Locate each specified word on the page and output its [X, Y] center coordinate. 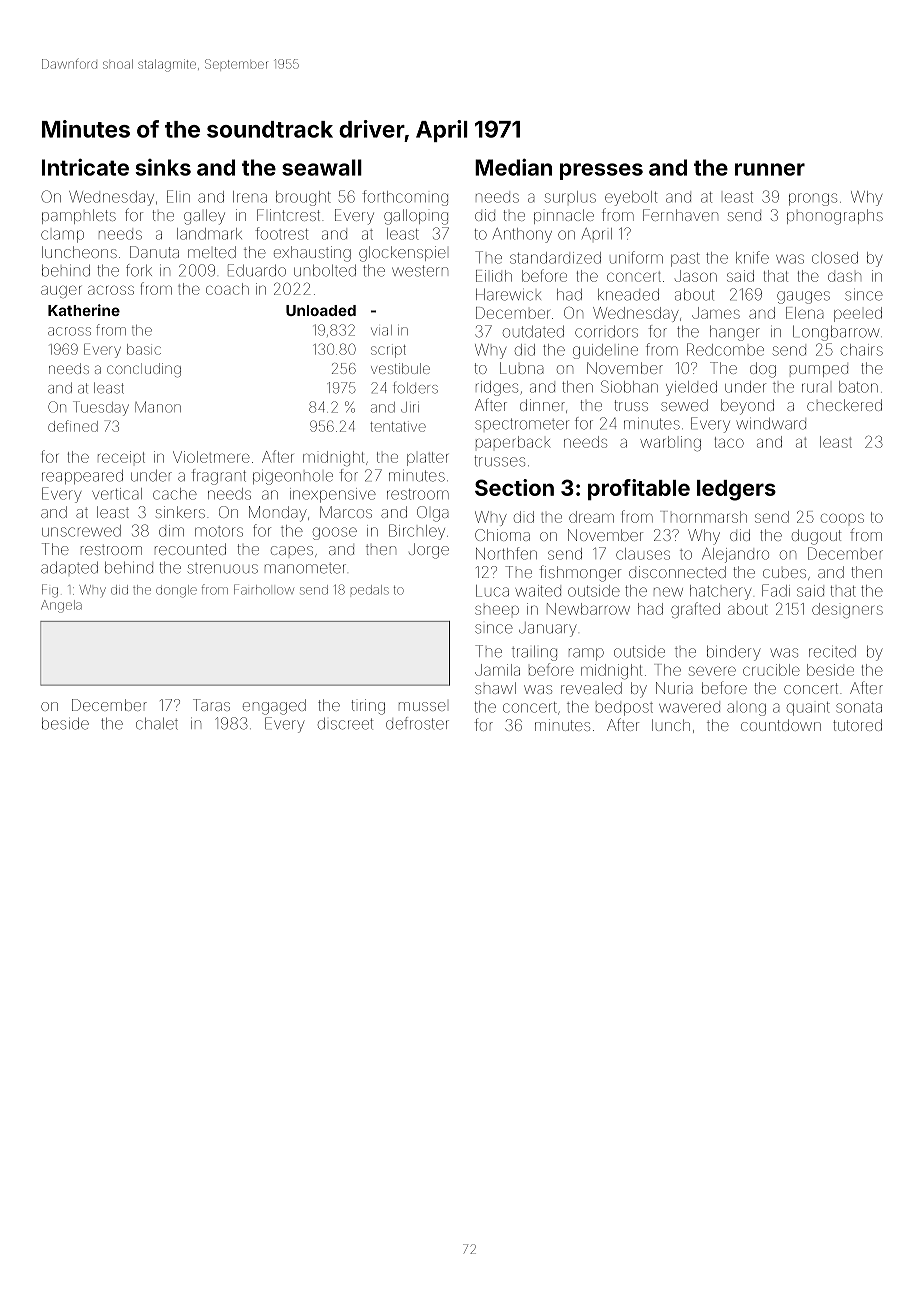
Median [513, 167]
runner [770, 169]
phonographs [835, 217]
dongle [176, 591]
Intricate [85, 167]
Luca [492, 591]
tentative [398, 427]
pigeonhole [293, 478]
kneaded [628, 295]
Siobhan [629, 386]
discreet [345, 724]
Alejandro [735, 555]
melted [212, 252]
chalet [157, 724]
